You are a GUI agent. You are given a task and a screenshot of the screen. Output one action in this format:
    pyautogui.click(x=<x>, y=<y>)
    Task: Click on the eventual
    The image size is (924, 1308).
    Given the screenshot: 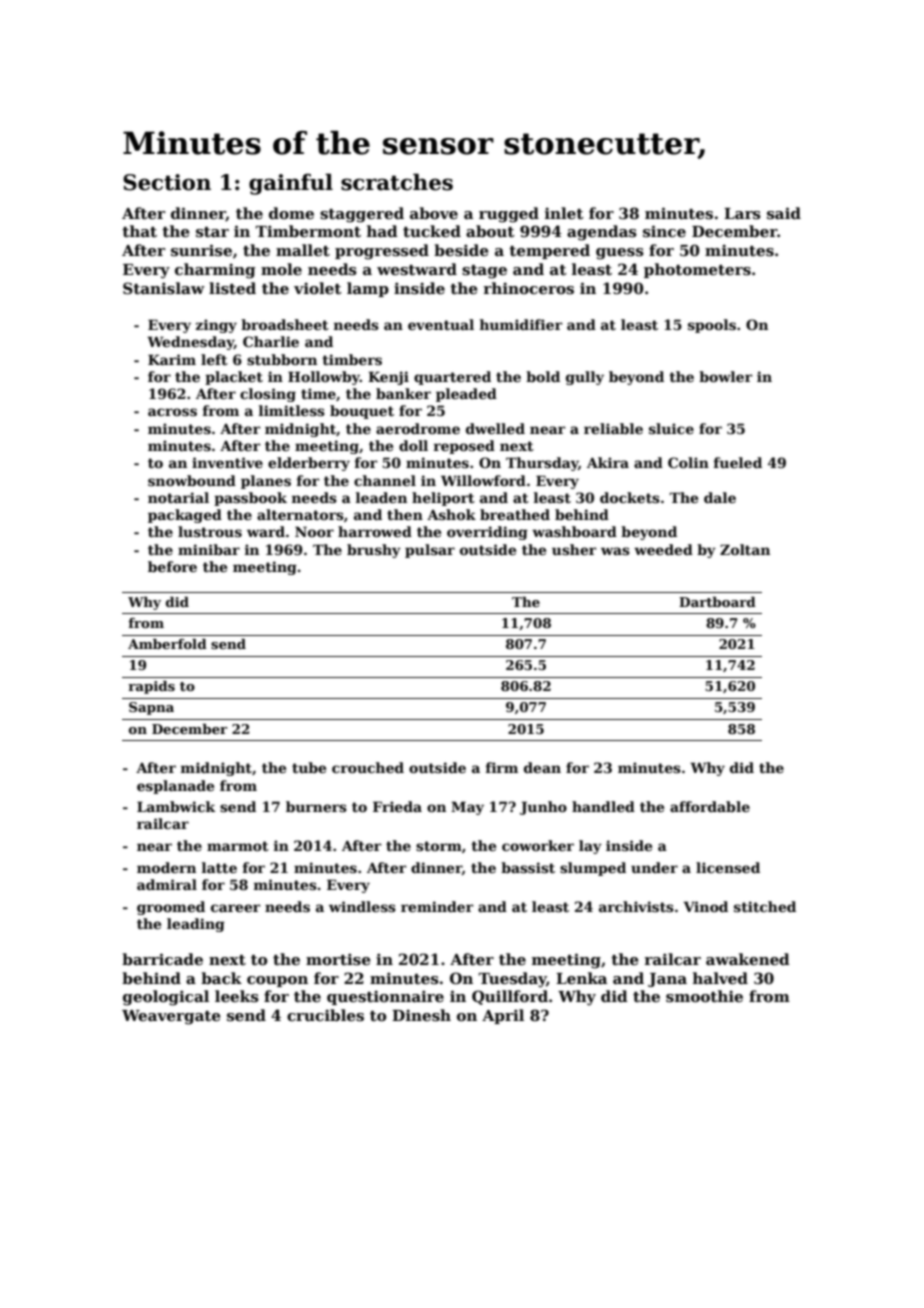 What is the action you would take?
    pyautogui.click(x=441, y=324)
